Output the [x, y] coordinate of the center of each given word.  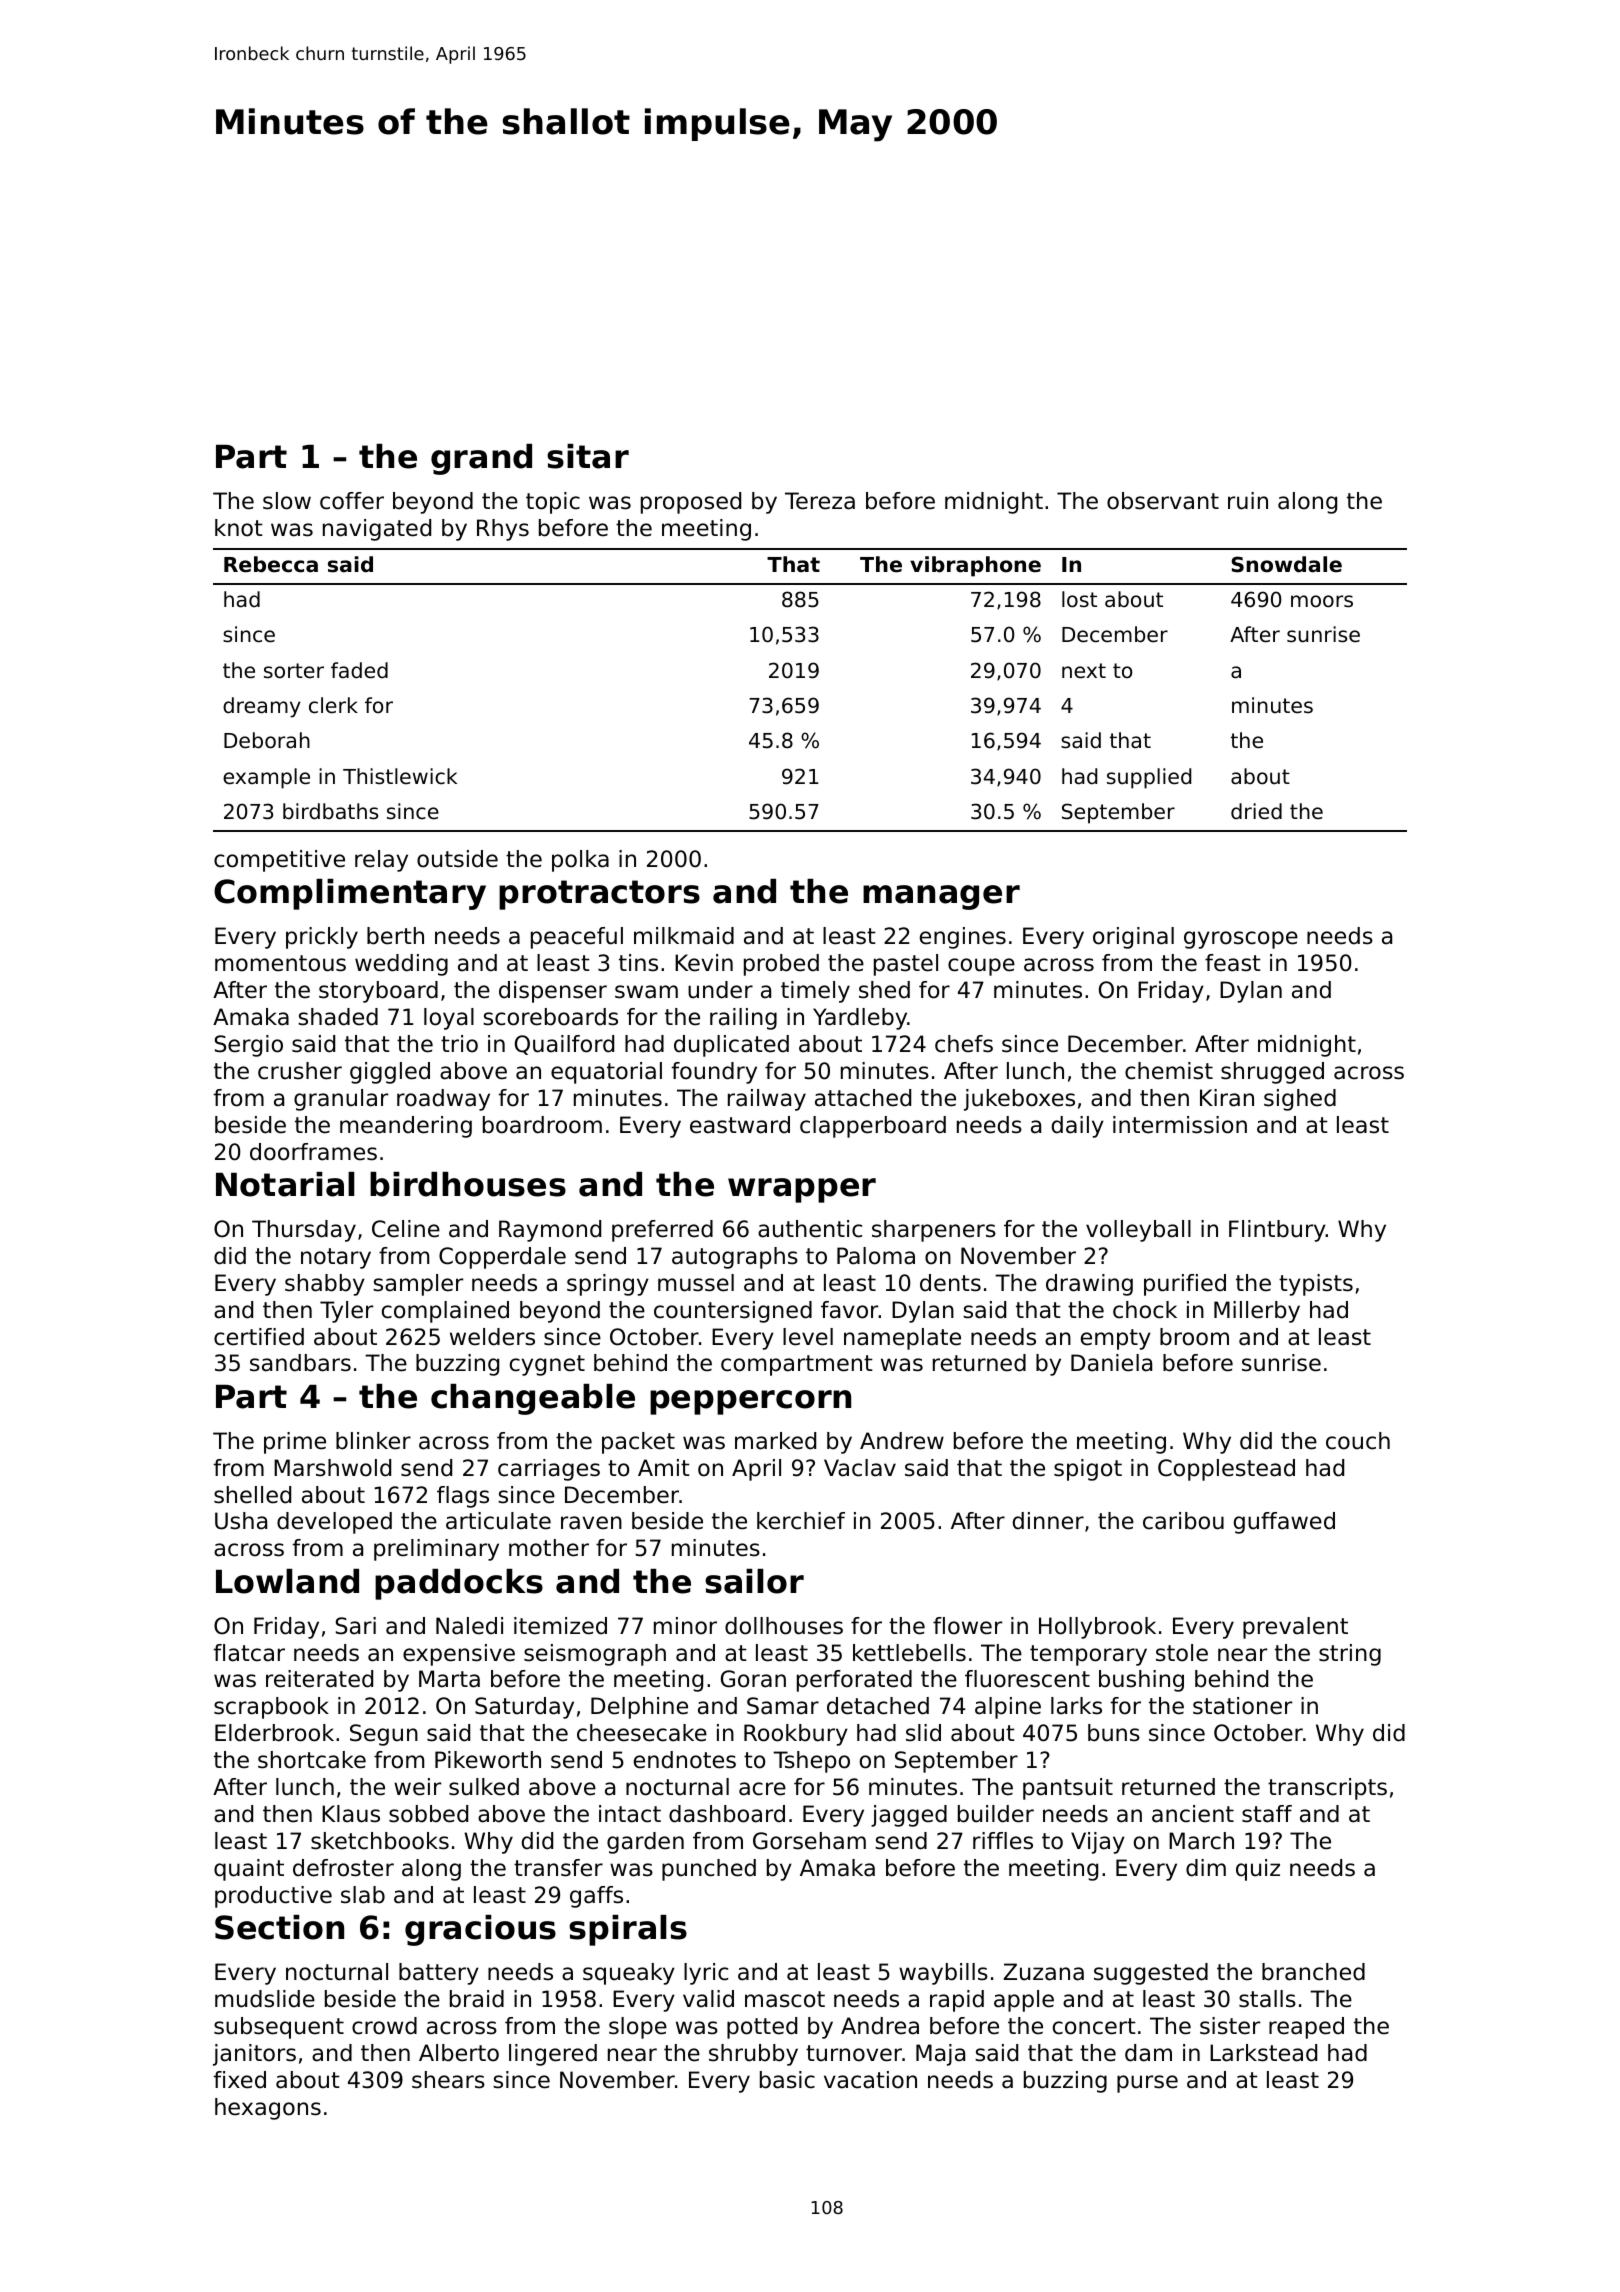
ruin [1248, 501]
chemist [1169, 1071]
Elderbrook [274, 1733]
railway [767, 1100]
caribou [1183, 1521]
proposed [691, 503]
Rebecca [271, 564]
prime [295, 1443]
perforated [854, 1681]
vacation [870, 2080]
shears [448, 2080]
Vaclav [860, 1468]
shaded [338, 1017]
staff [1267, 1814]
